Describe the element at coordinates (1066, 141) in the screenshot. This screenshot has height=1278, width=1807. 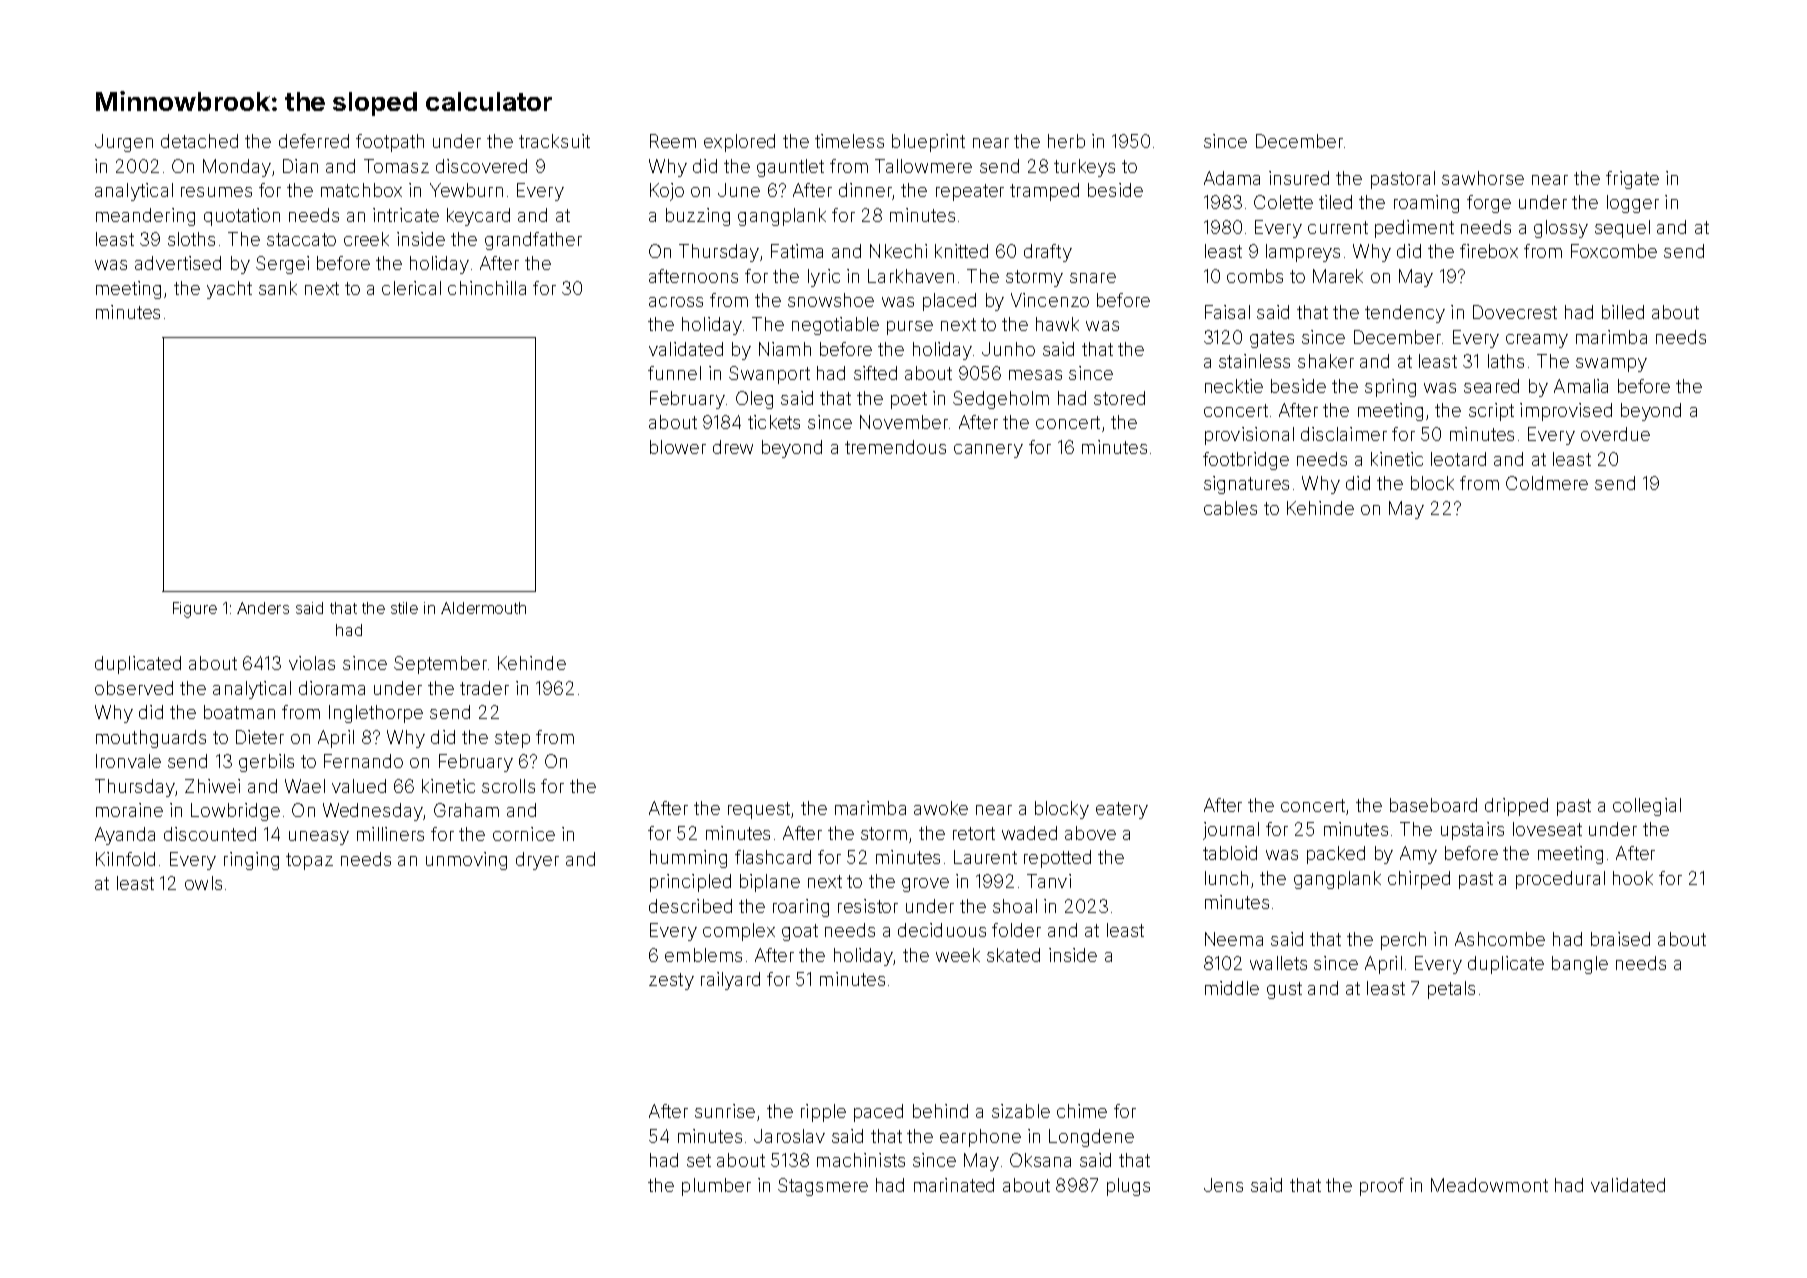
I see `herb` at that location.
